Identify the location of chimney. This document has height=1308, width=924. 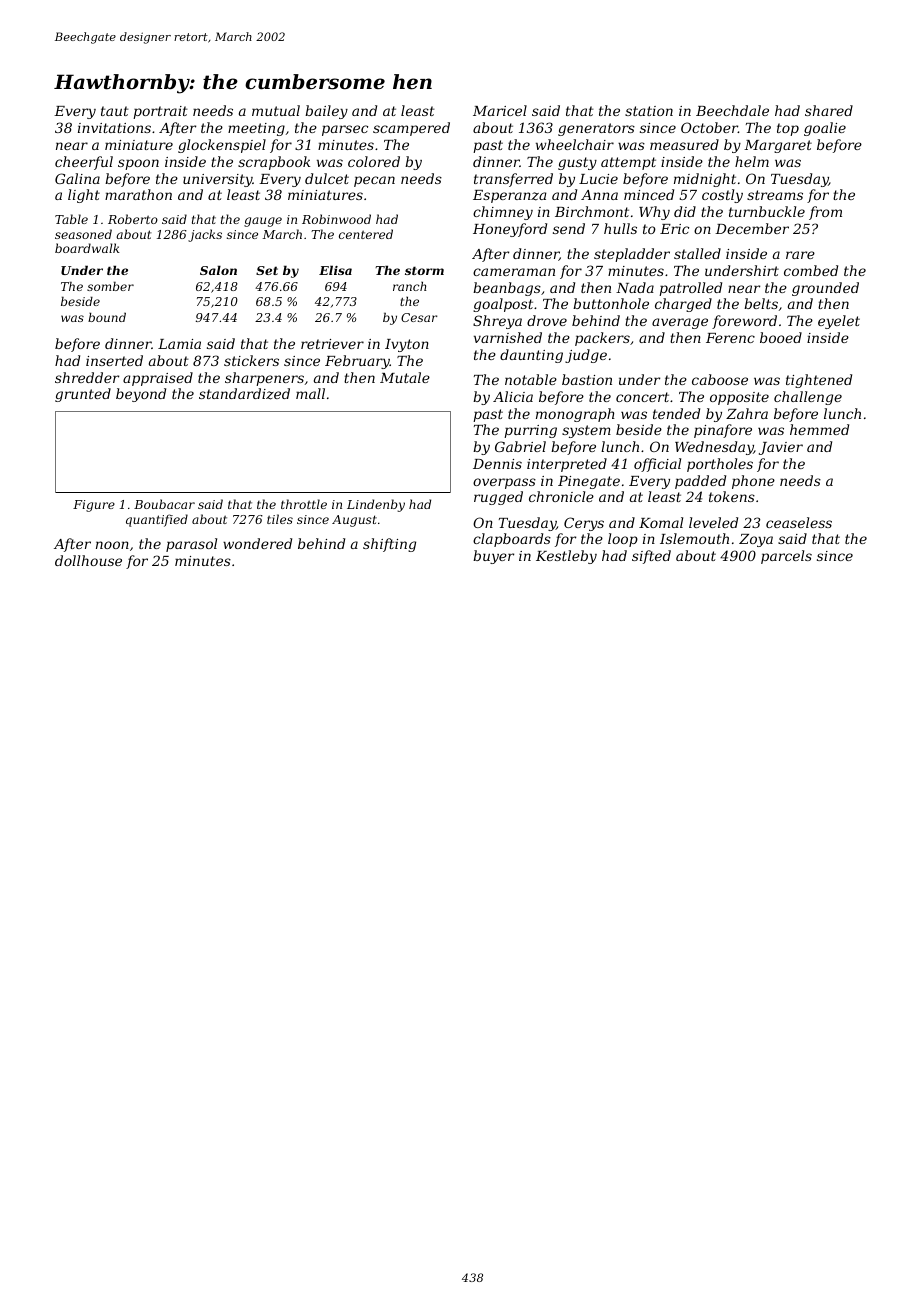
(503, 213).
